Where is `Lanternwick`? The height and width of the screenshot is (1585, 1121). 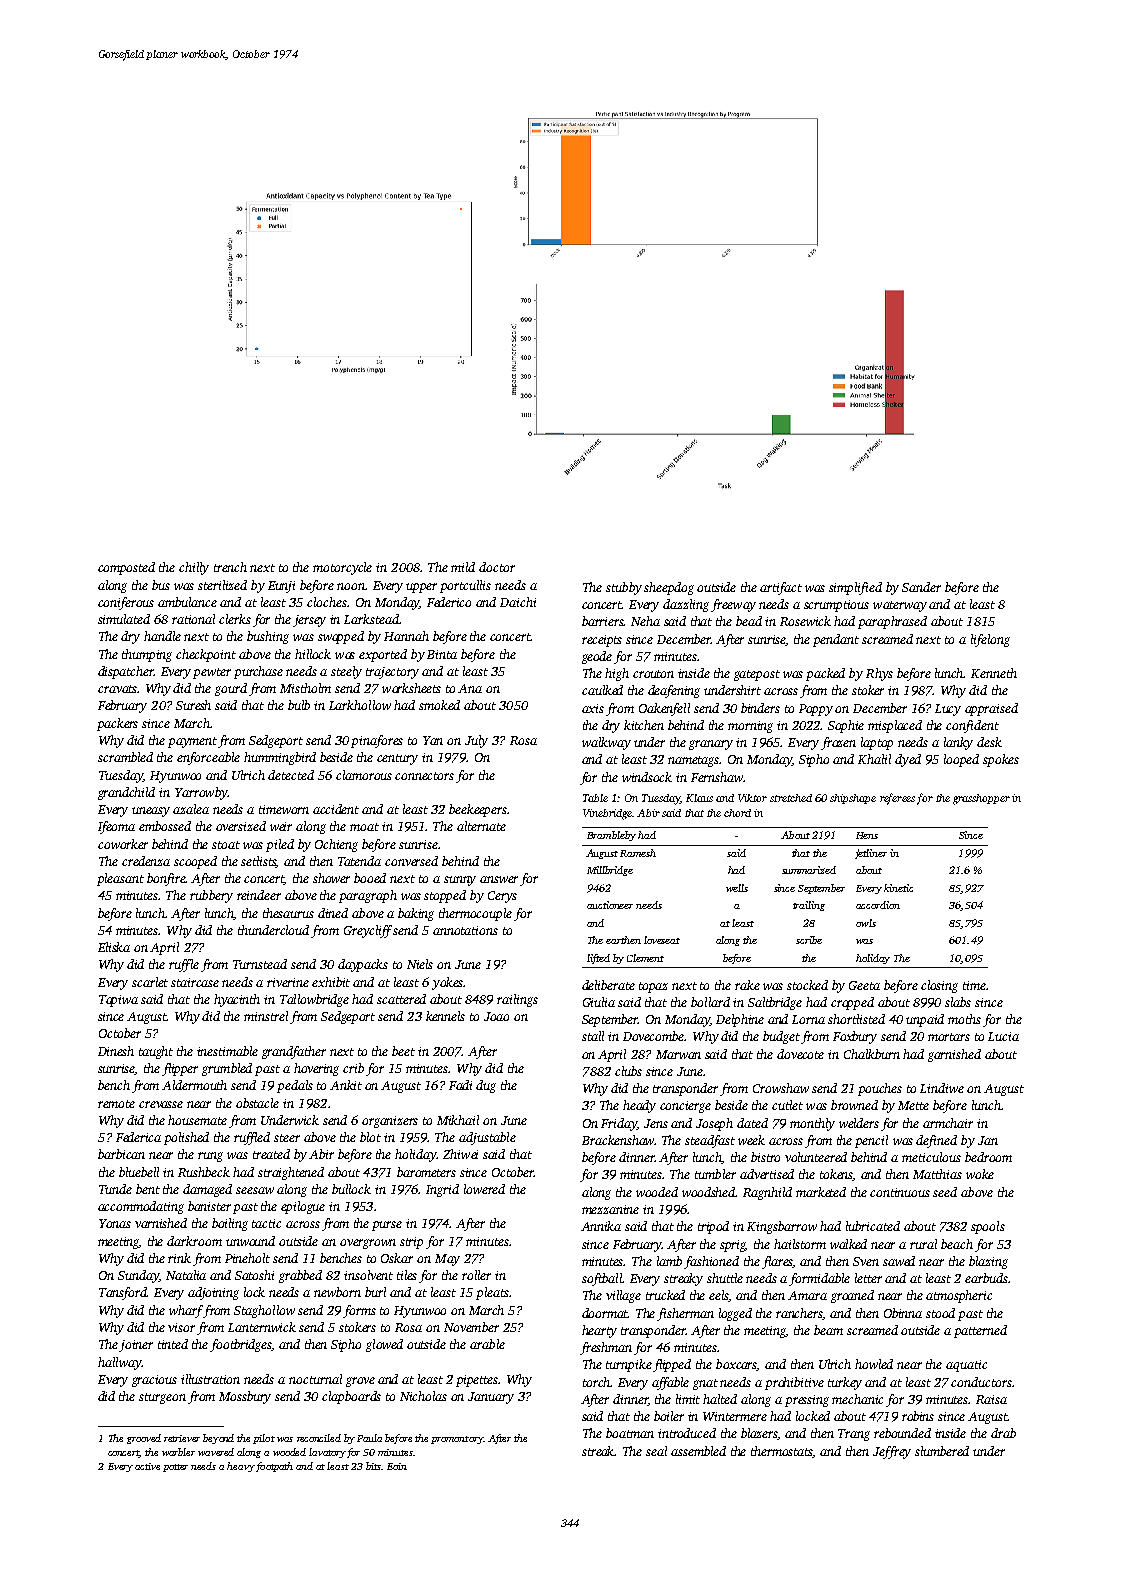 Lanternwick is located at coordinates (262, 1327).
